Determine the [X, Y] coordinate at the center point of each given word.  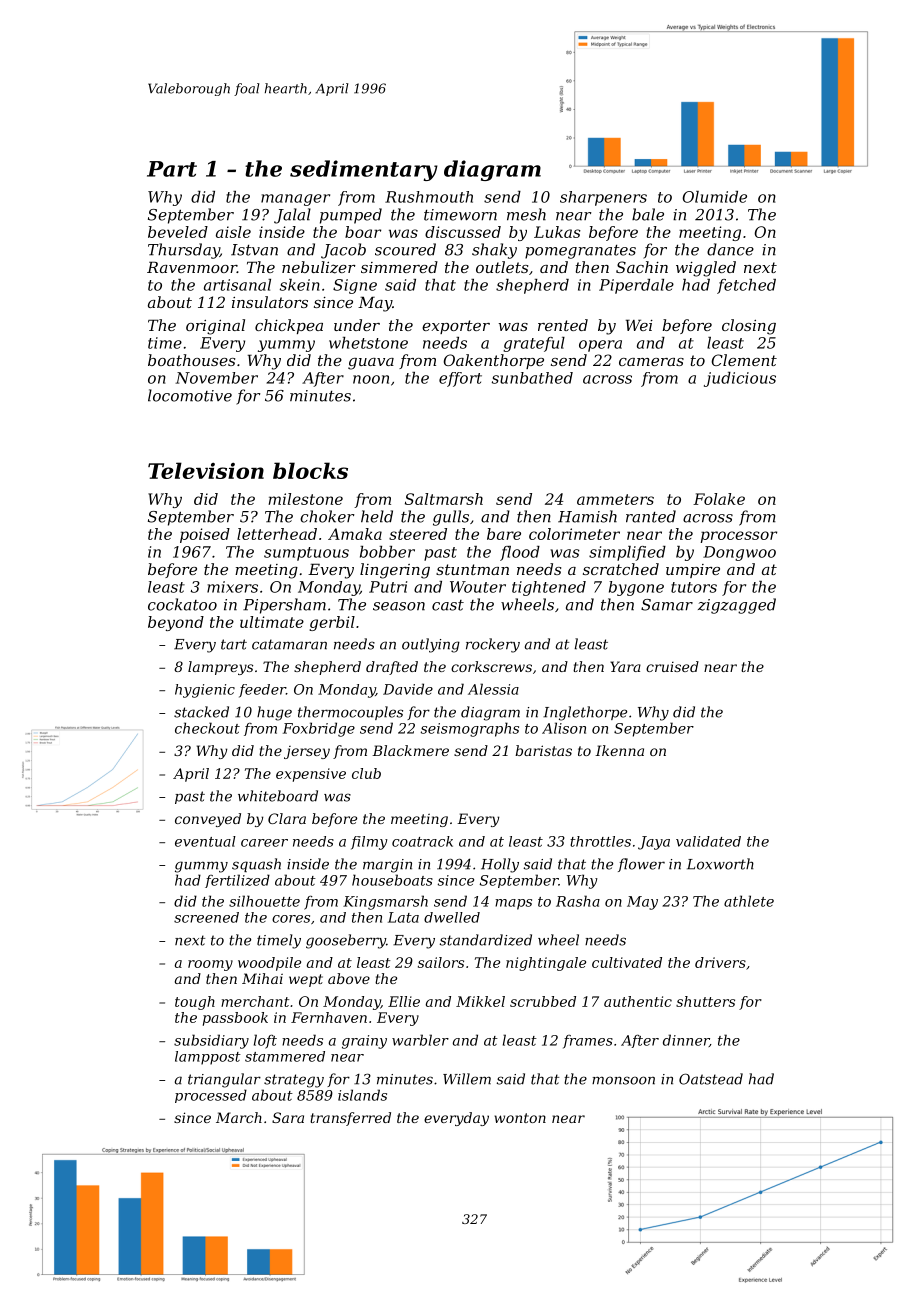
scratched [621, 569]
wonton [520, 1118]
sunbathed [532, 378]
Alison [564, 728]
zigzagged [737, 606]
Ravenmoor [192, 267]
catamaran [289, 644]
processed [211, 1096]
